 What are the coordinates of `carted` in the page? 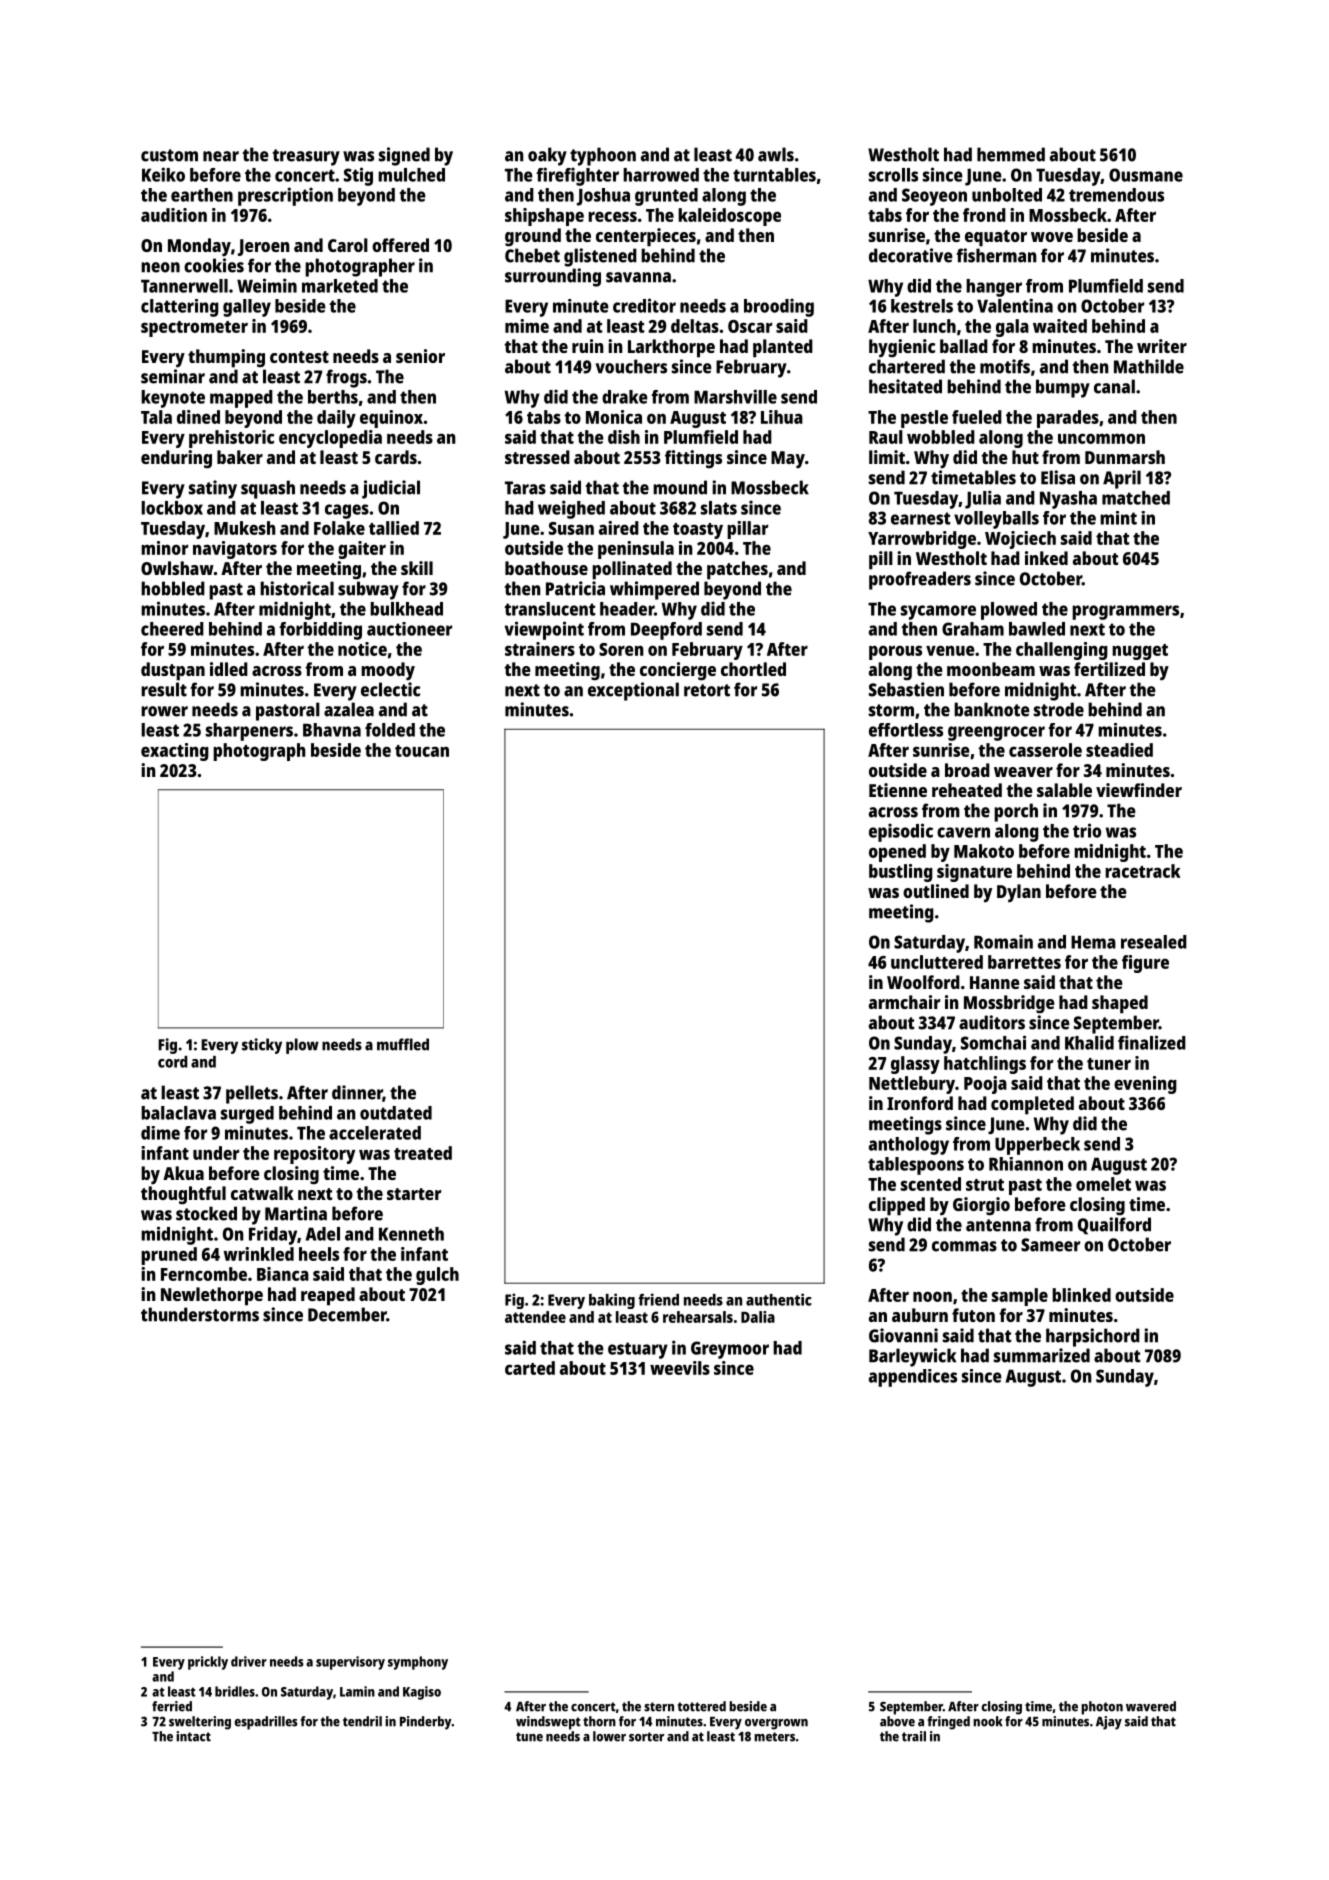 It's located at (530, 1368).
